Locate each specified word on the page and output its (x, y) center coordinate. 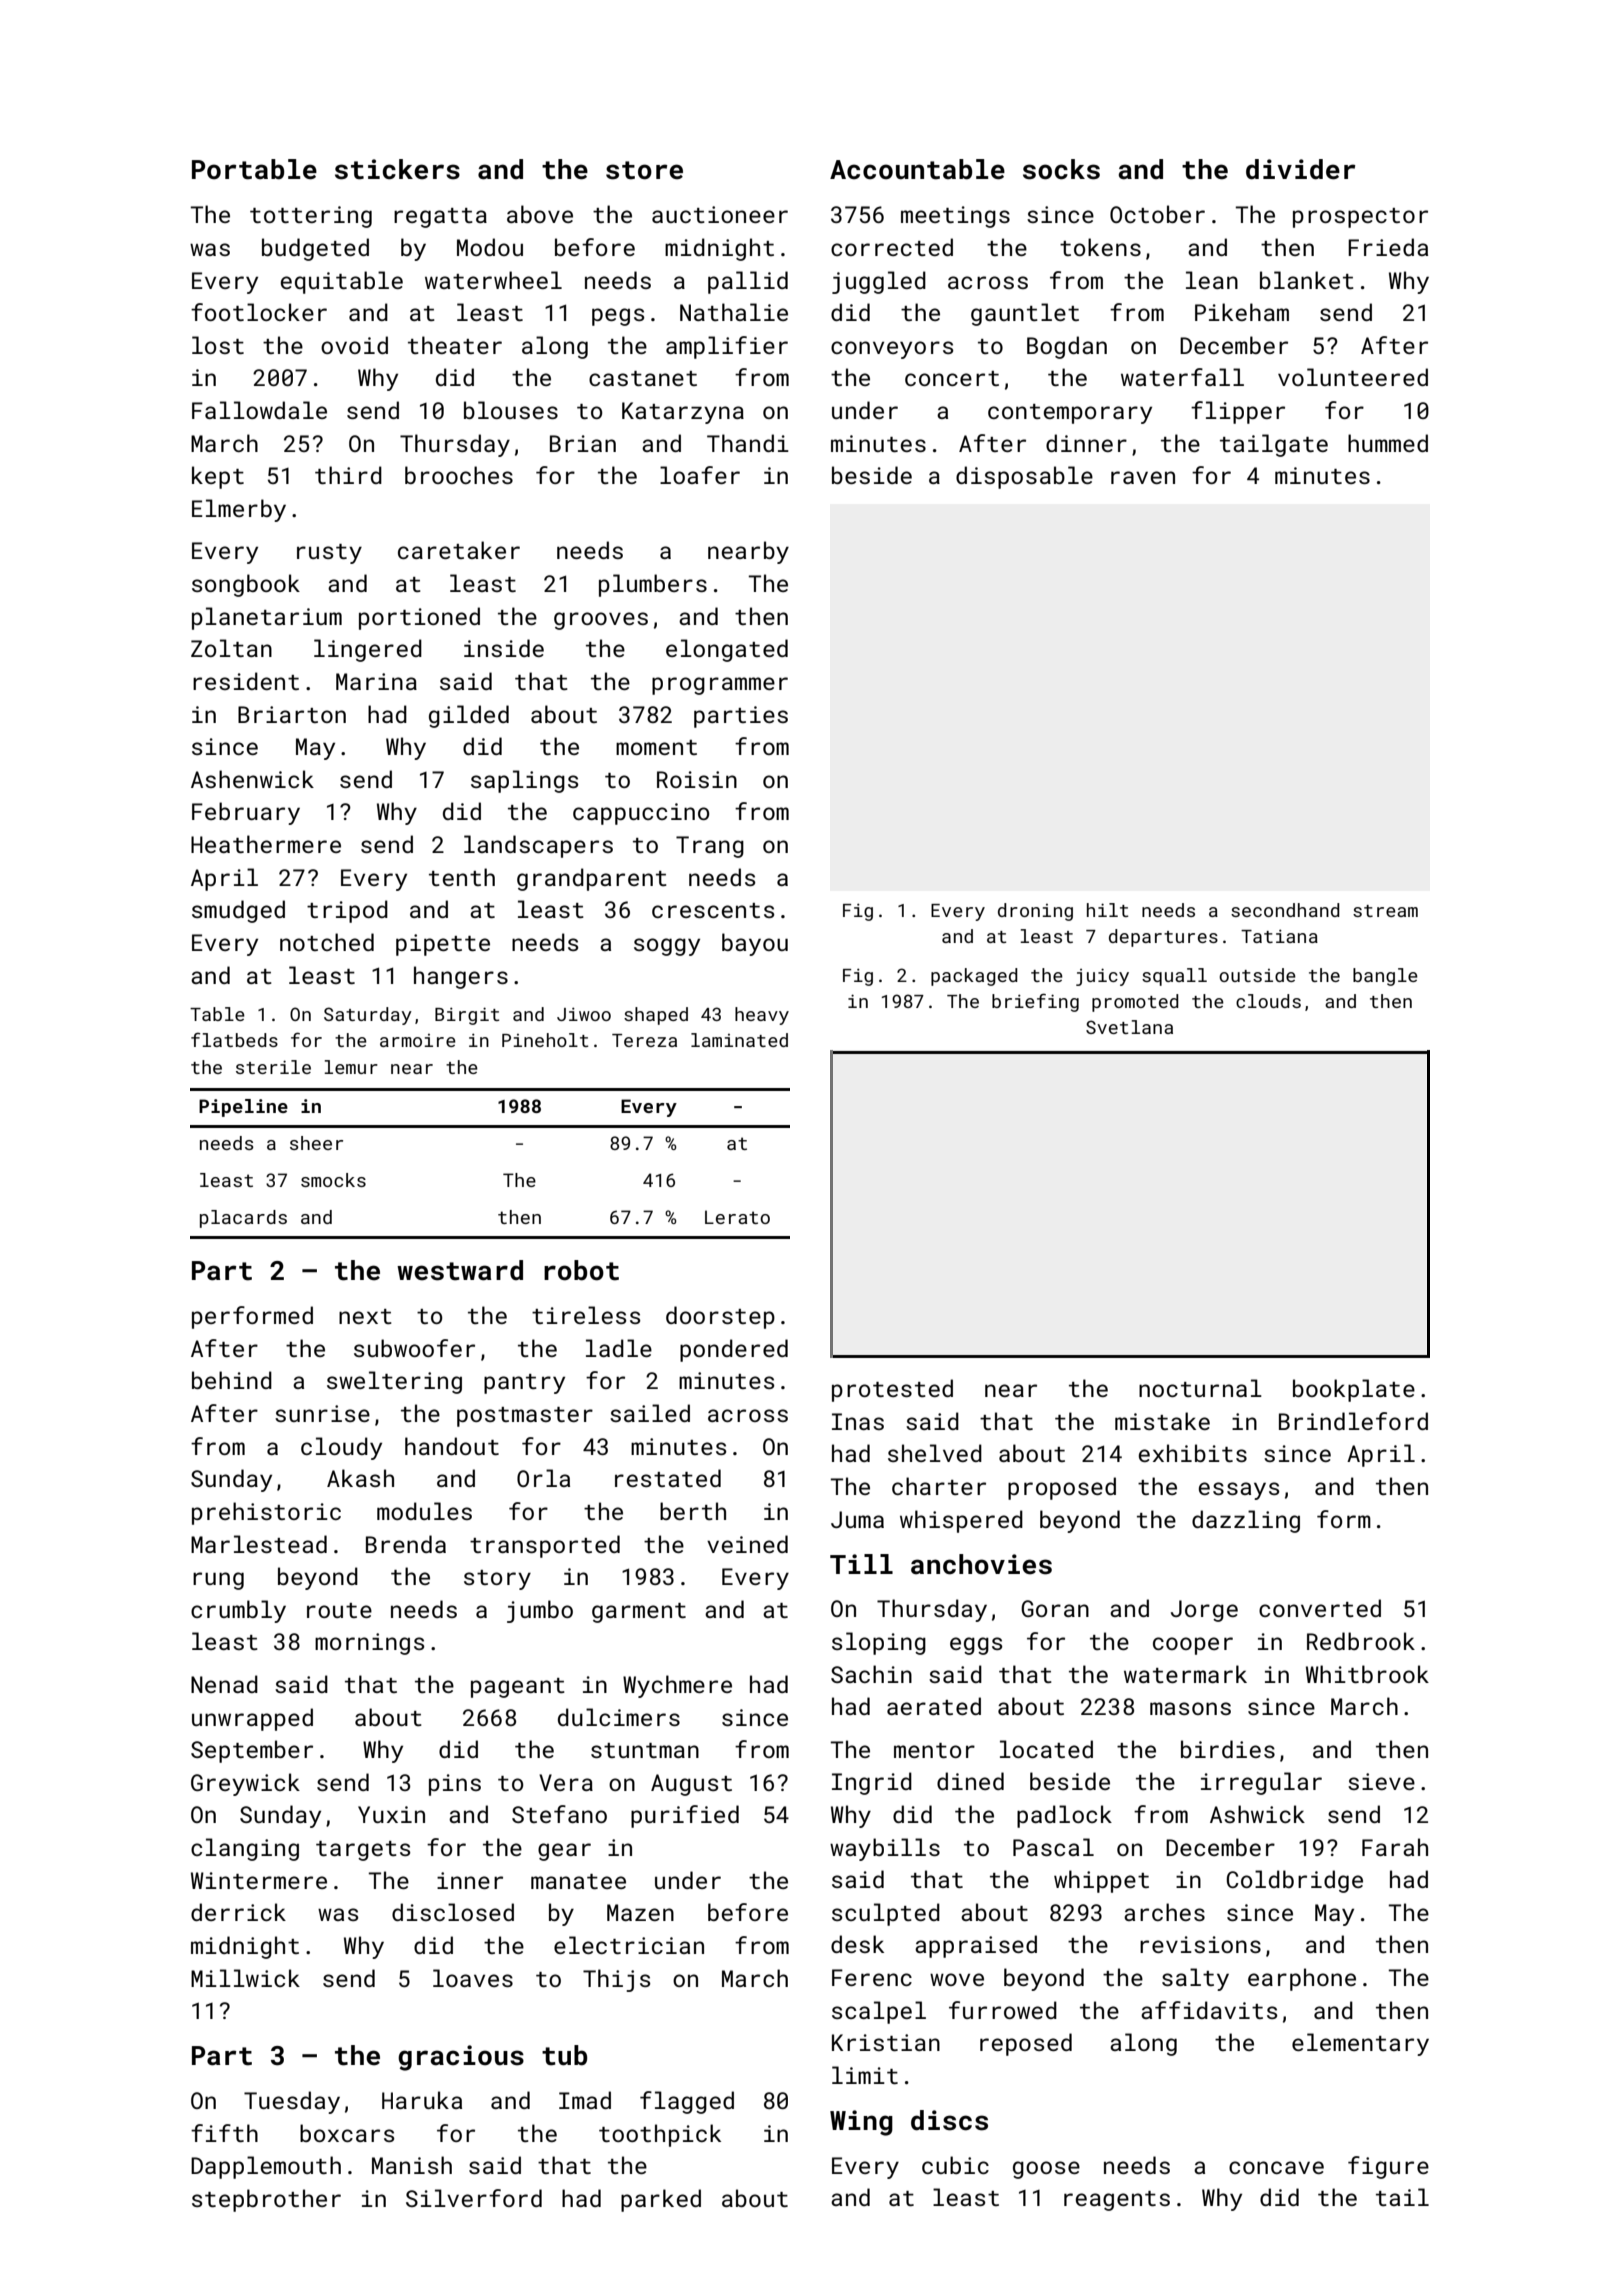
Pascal (1053, 1847)
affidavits (1209, 2010)
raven (1143, 477)
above (540, 214)
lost (218, 345)
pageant (518, 1688)
